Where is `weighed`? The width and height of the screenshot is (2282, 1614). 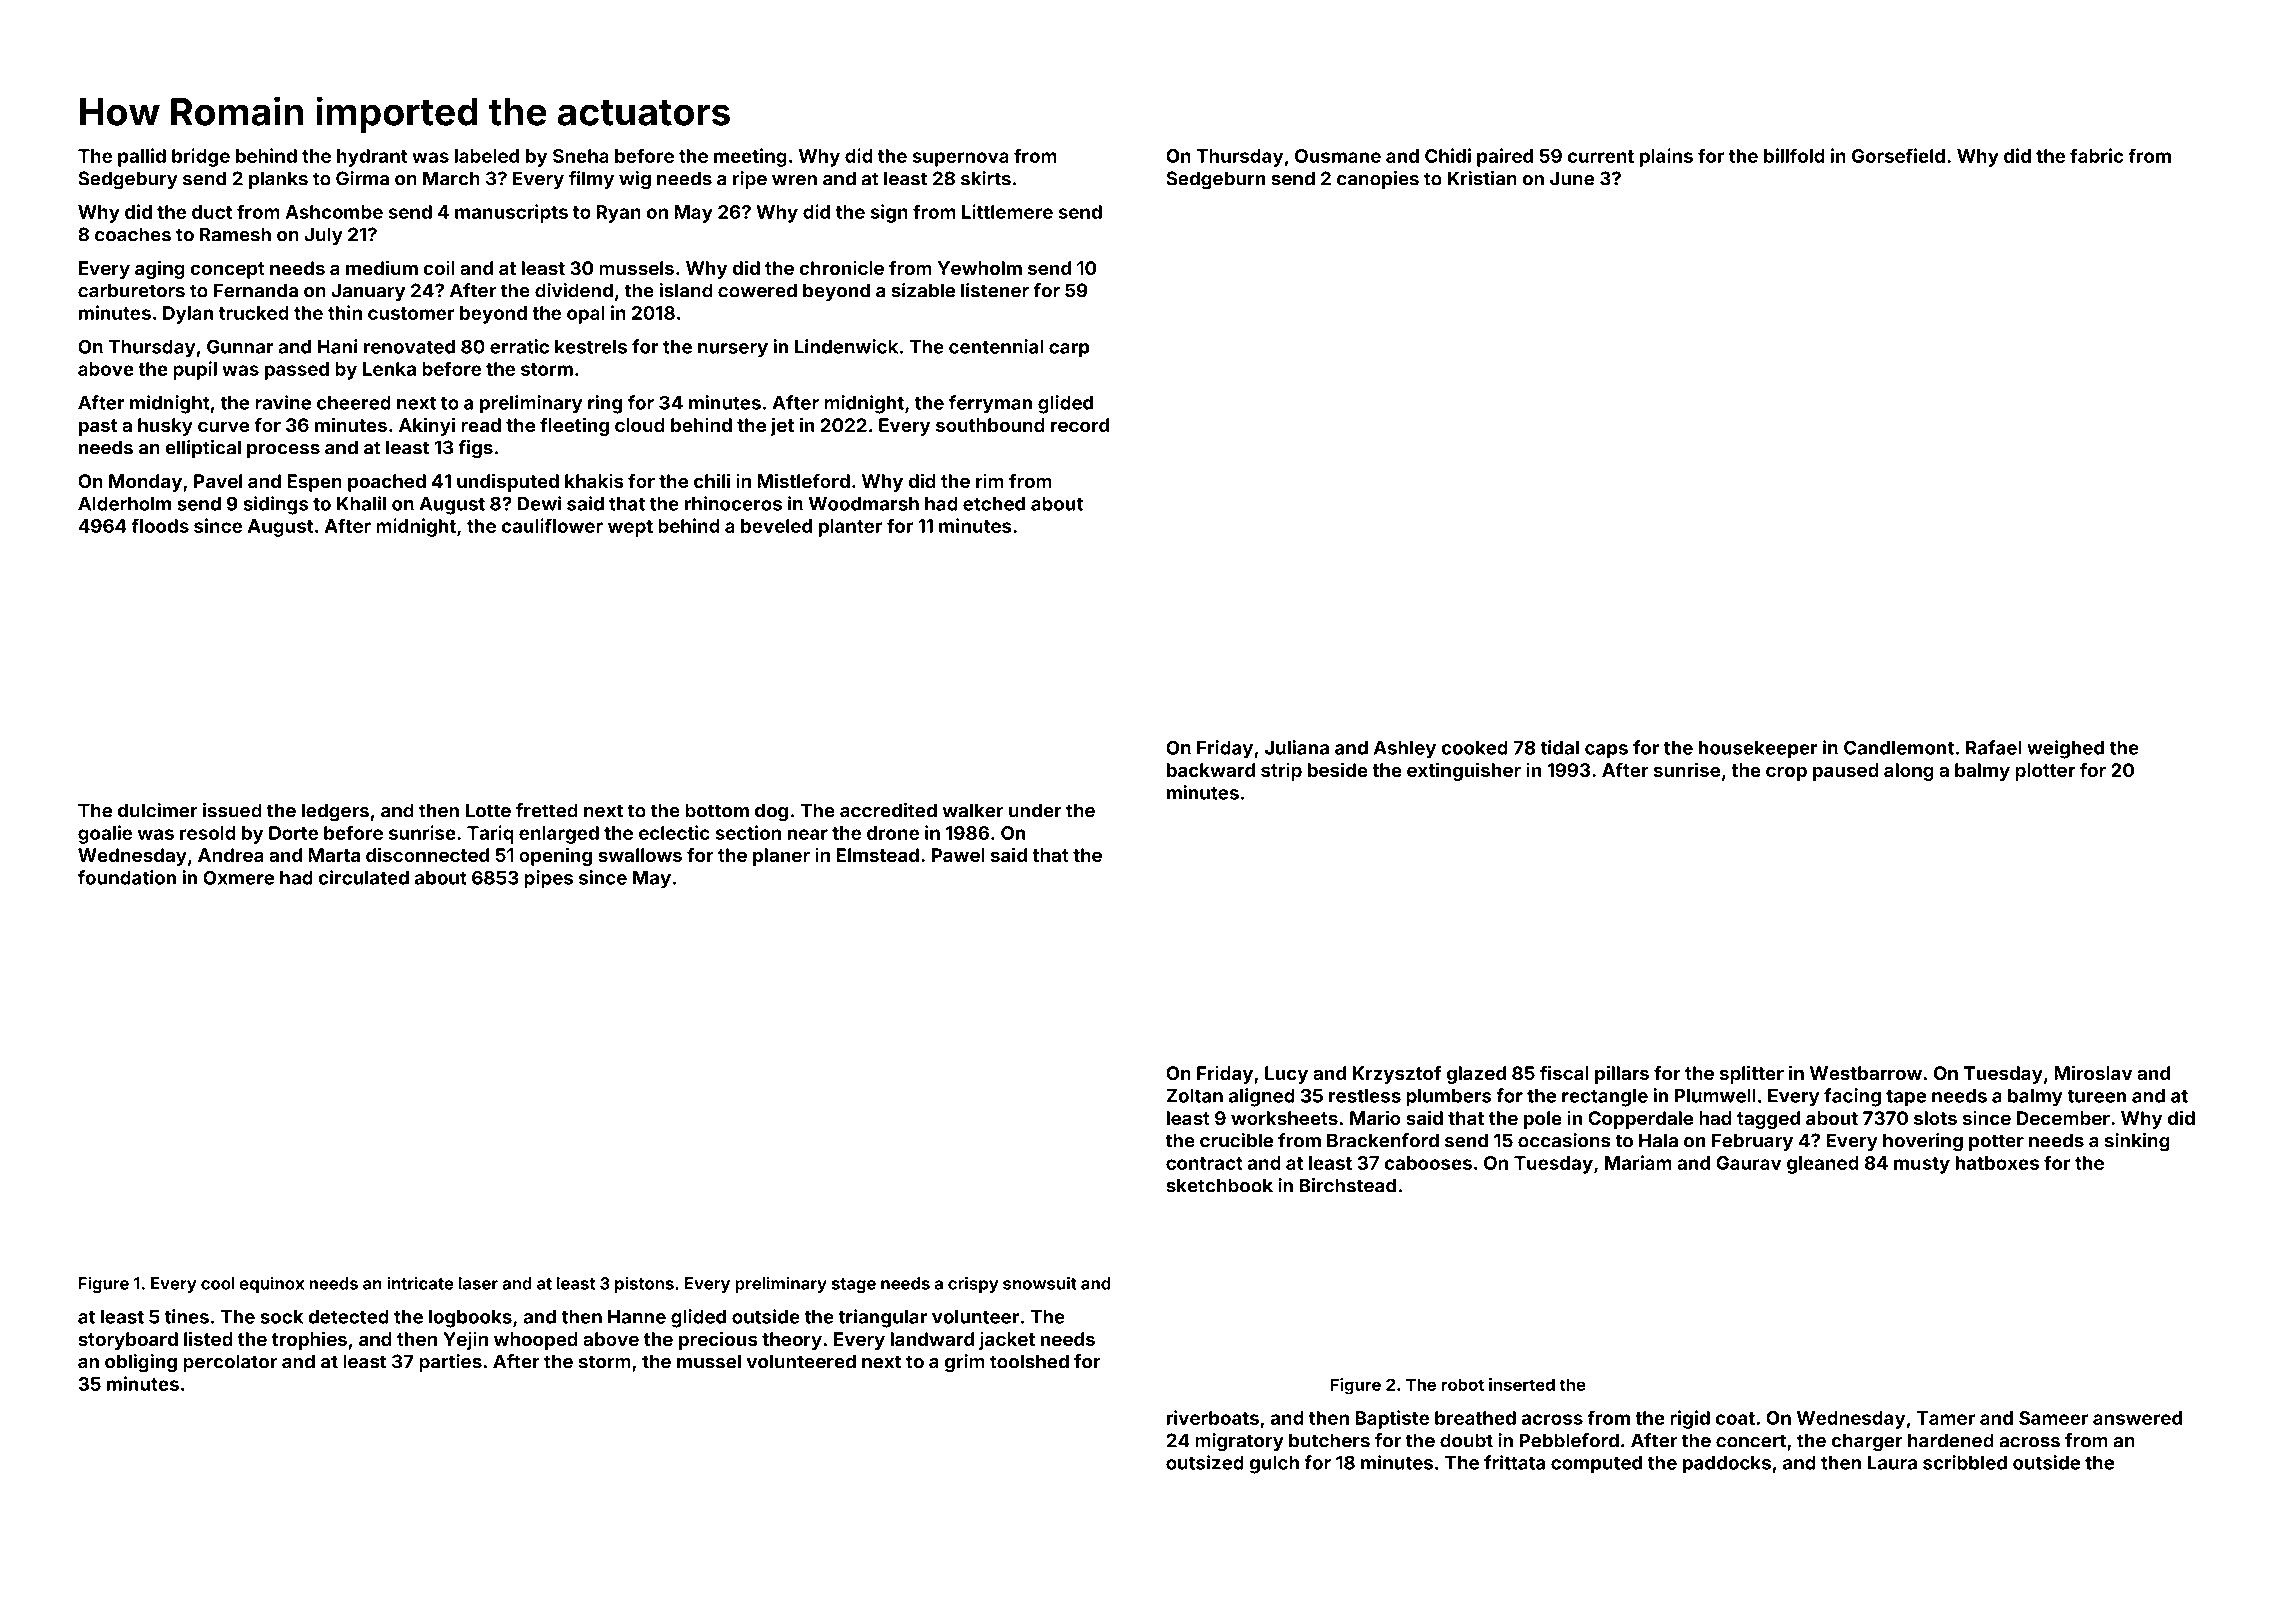 weighed is located at coordinates (2065, 749).
